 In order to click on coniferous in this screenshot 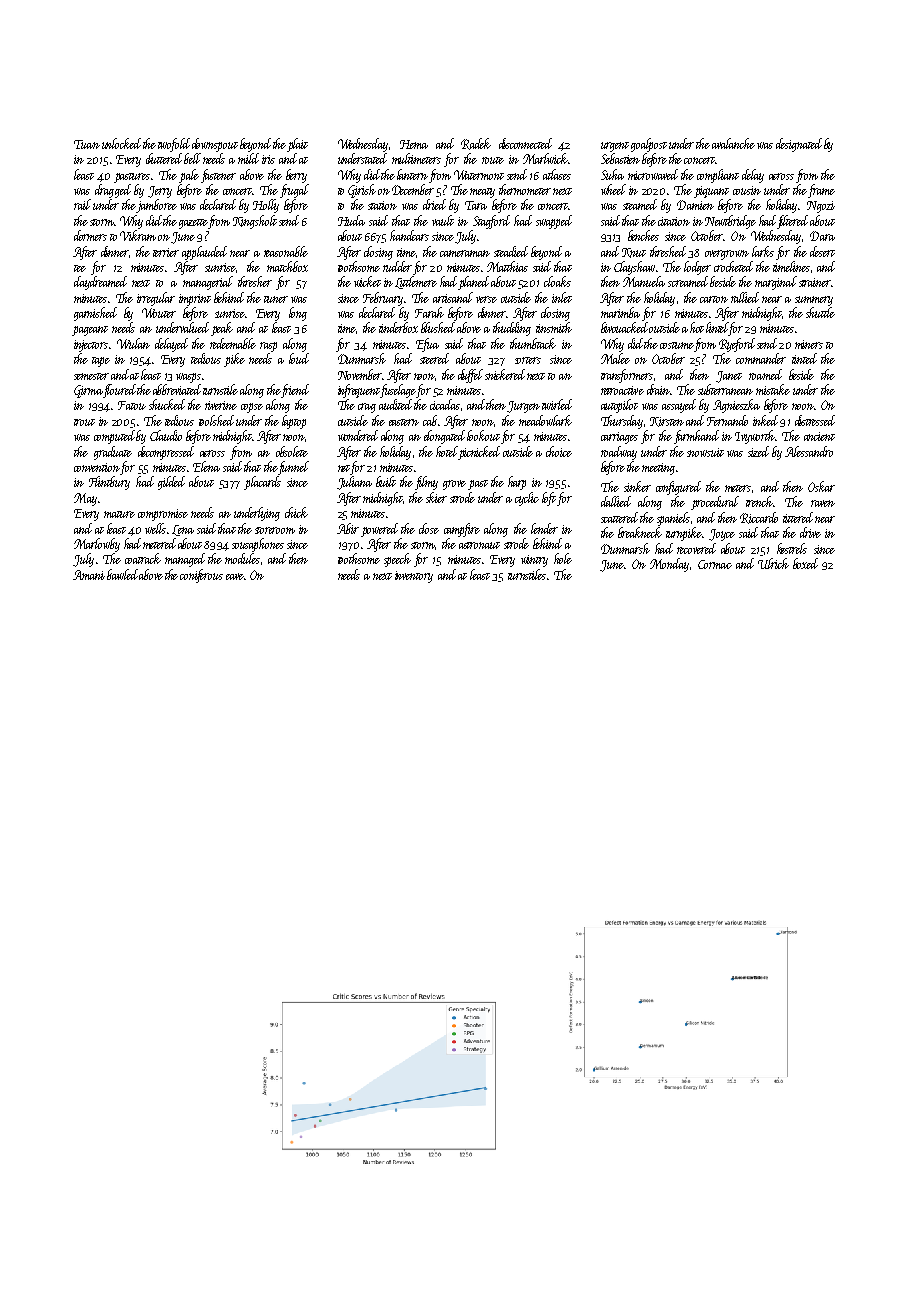, I will do `click(201, 576)`.
